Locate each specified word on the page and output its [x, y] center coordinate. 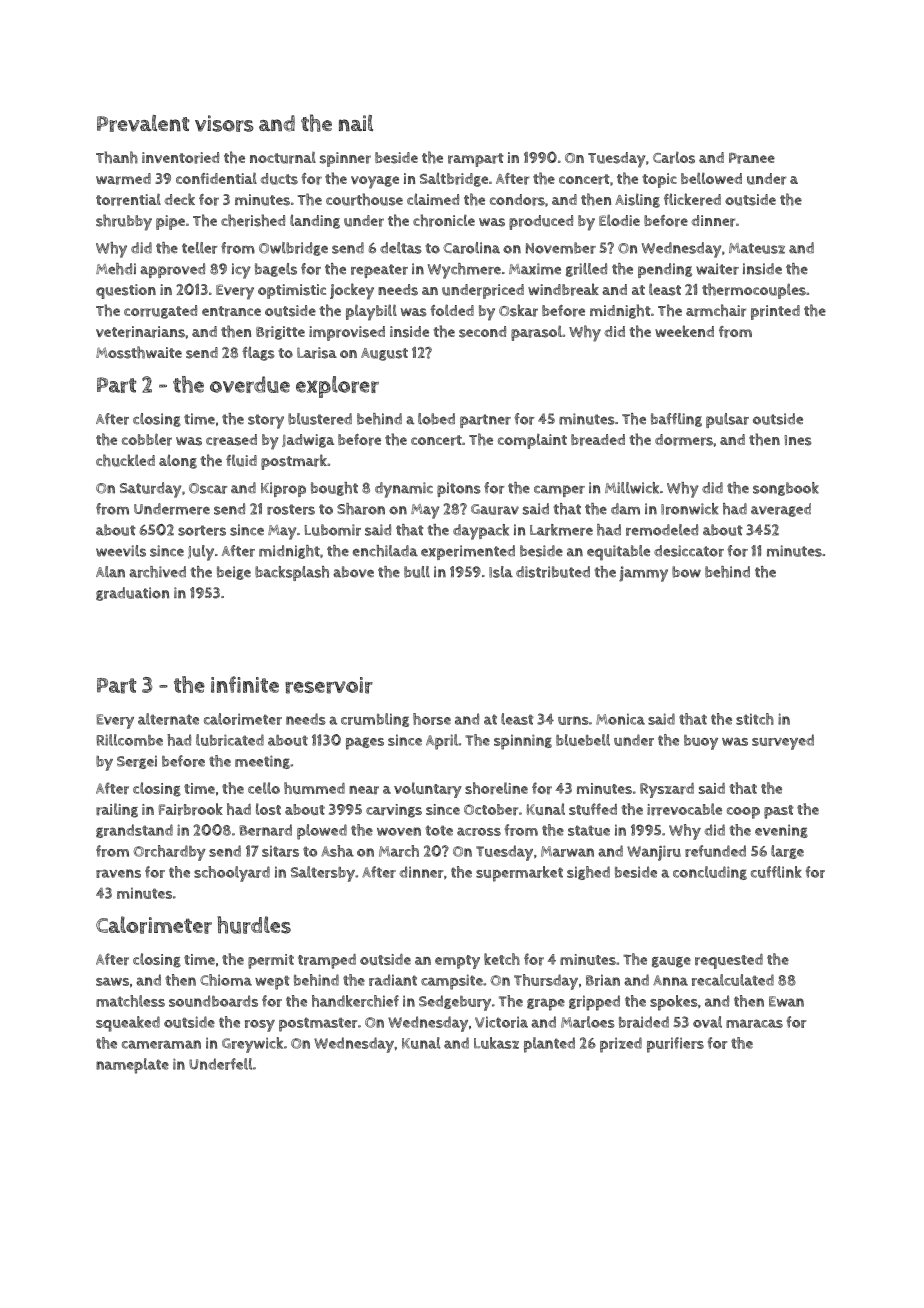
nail [356, 123]
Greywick [252, 1045]
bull [417, 572]
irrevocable [684, 809]
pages [365, 743]
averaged [781, 510]
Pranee [752, 158]
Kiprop [283, 489]
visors [224, 123]
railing [117, 810]
